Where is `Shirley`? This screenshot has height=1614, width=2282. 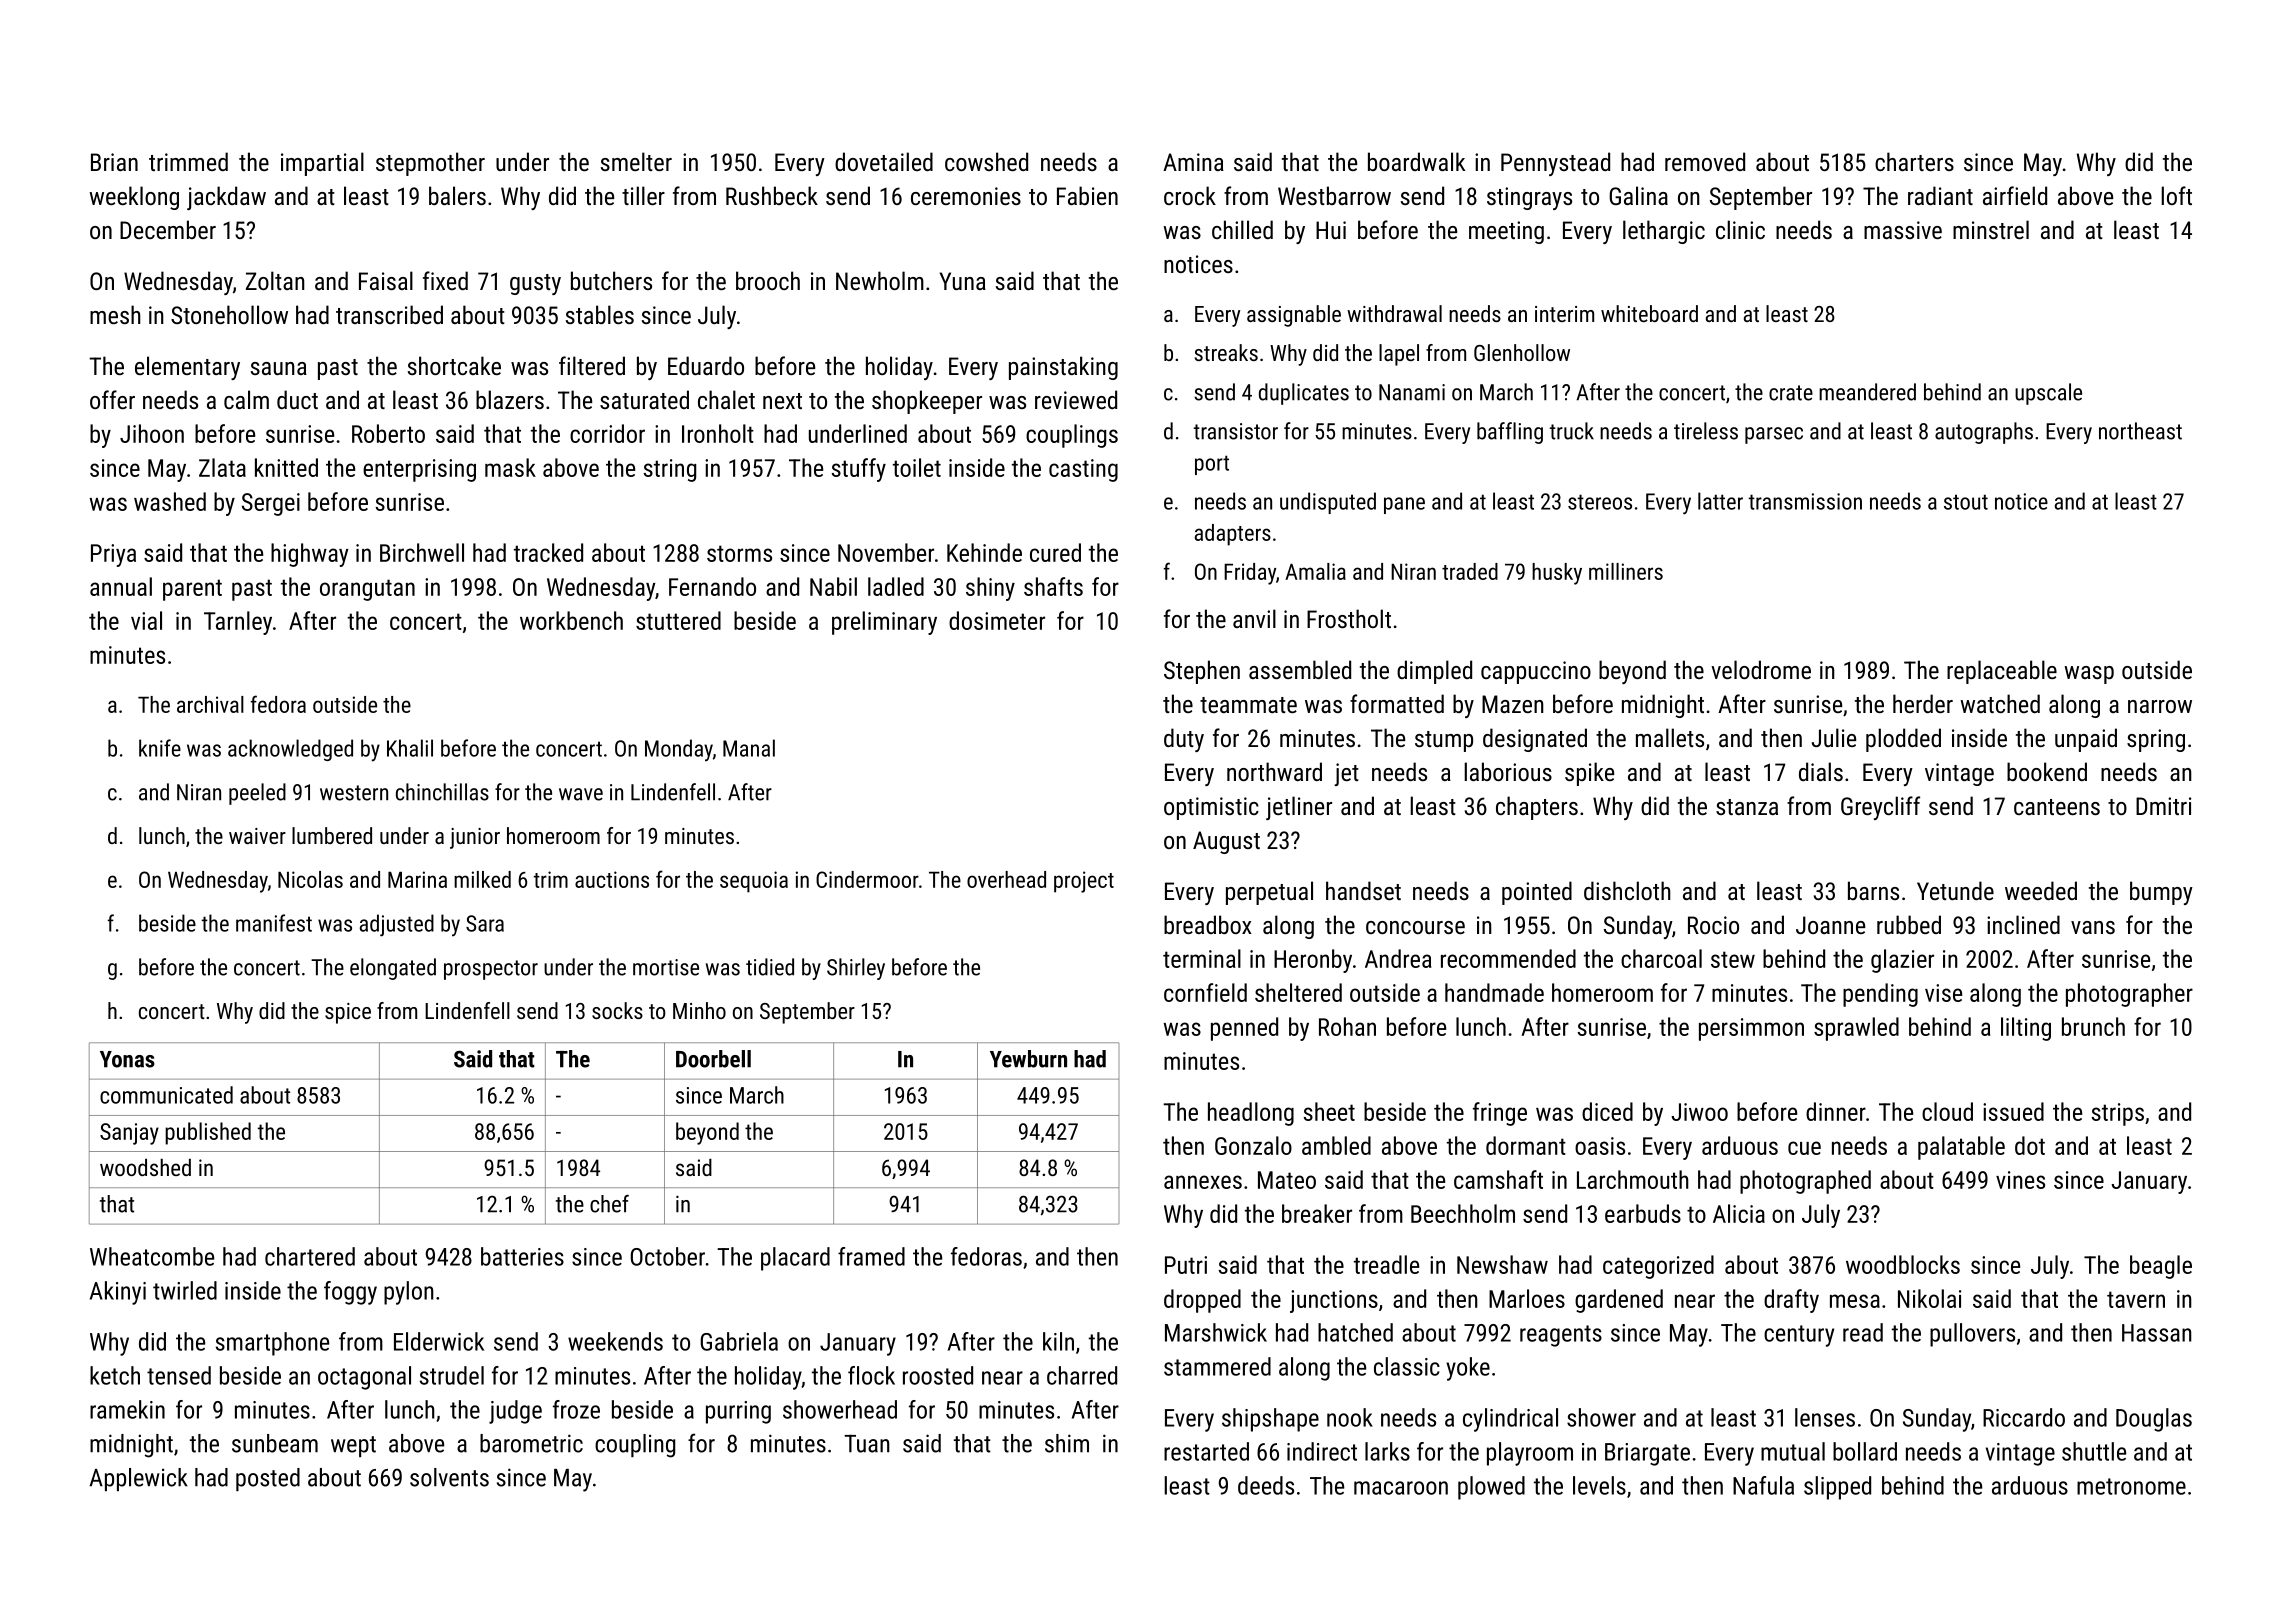 Shirley is located at coordinates (856, 969).
